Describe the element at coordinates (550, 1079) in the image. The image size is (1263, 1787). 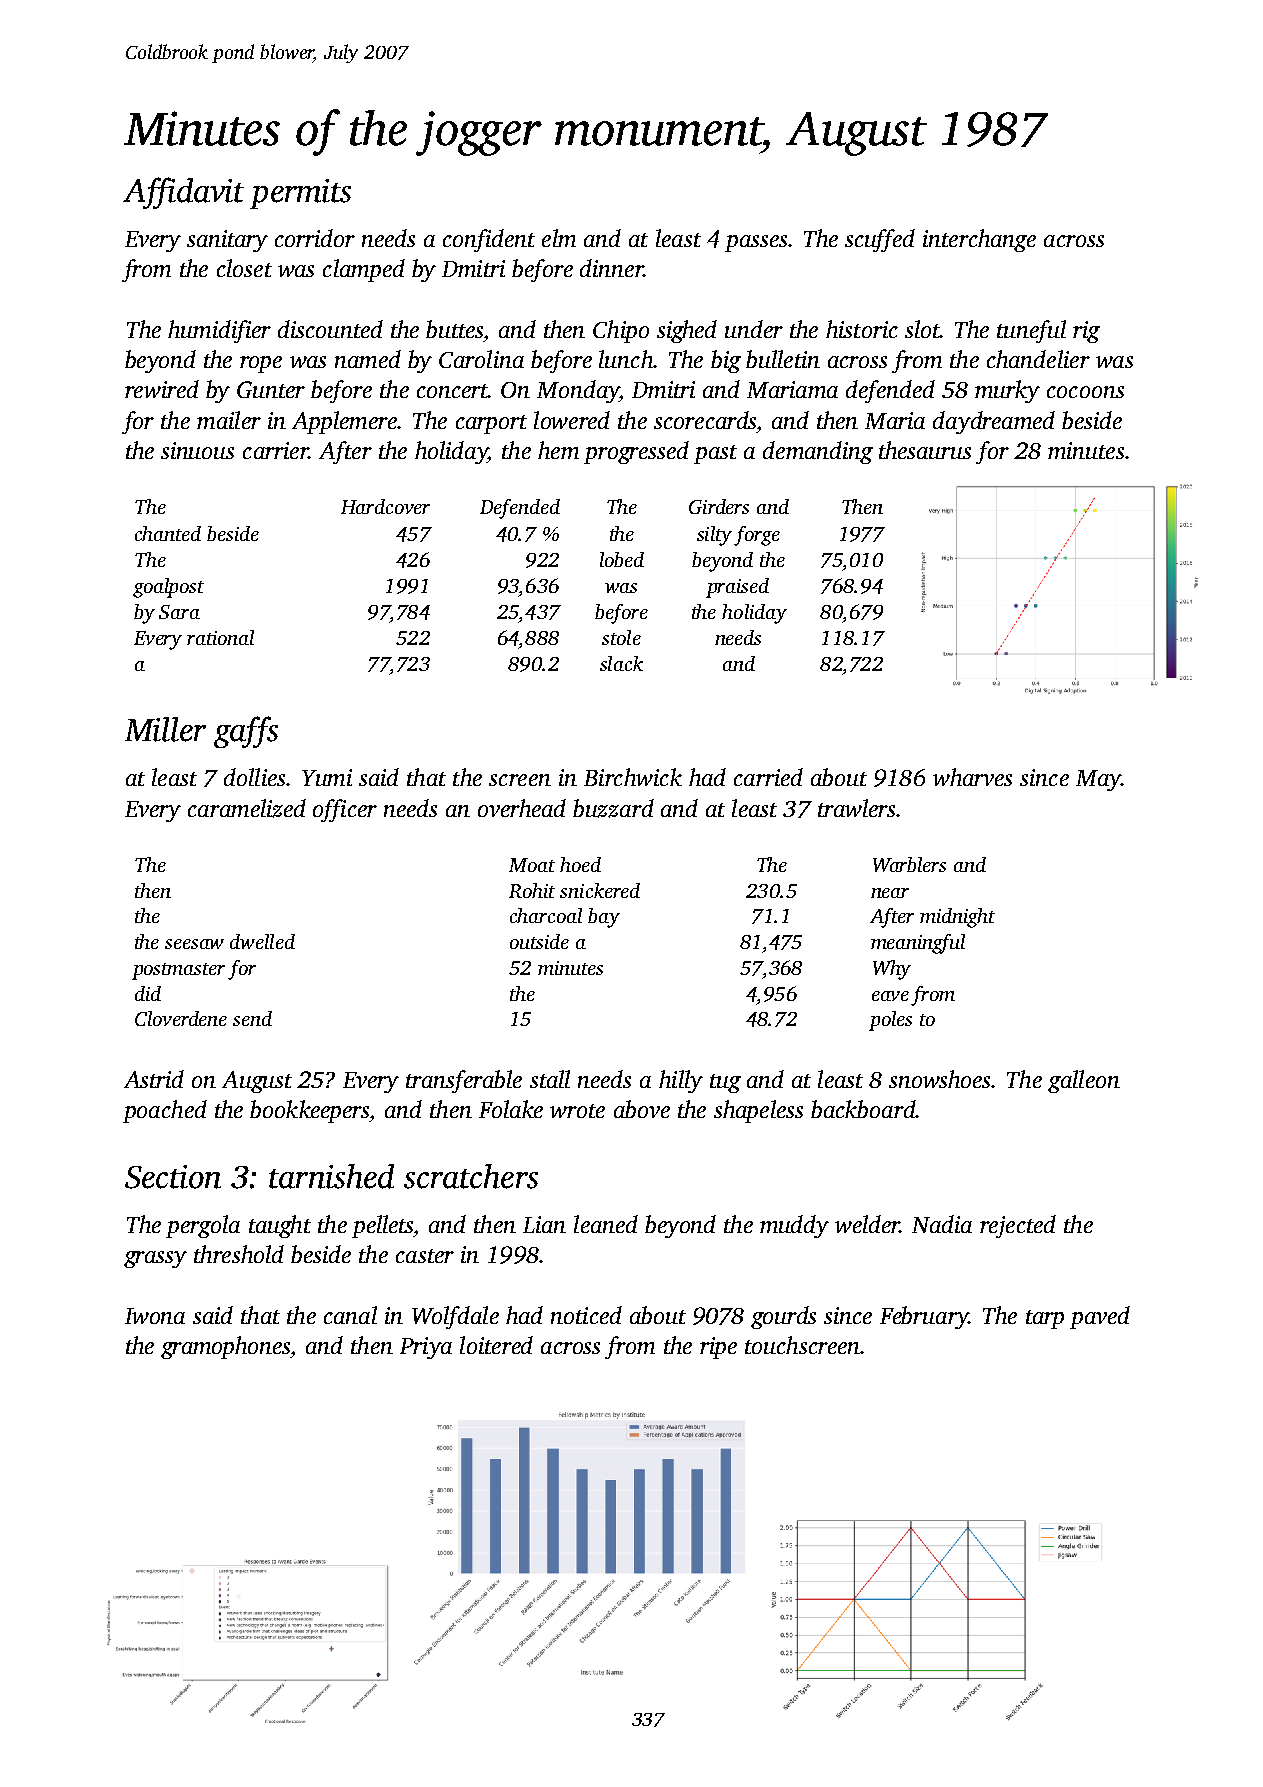
I see `stall` at that location.
